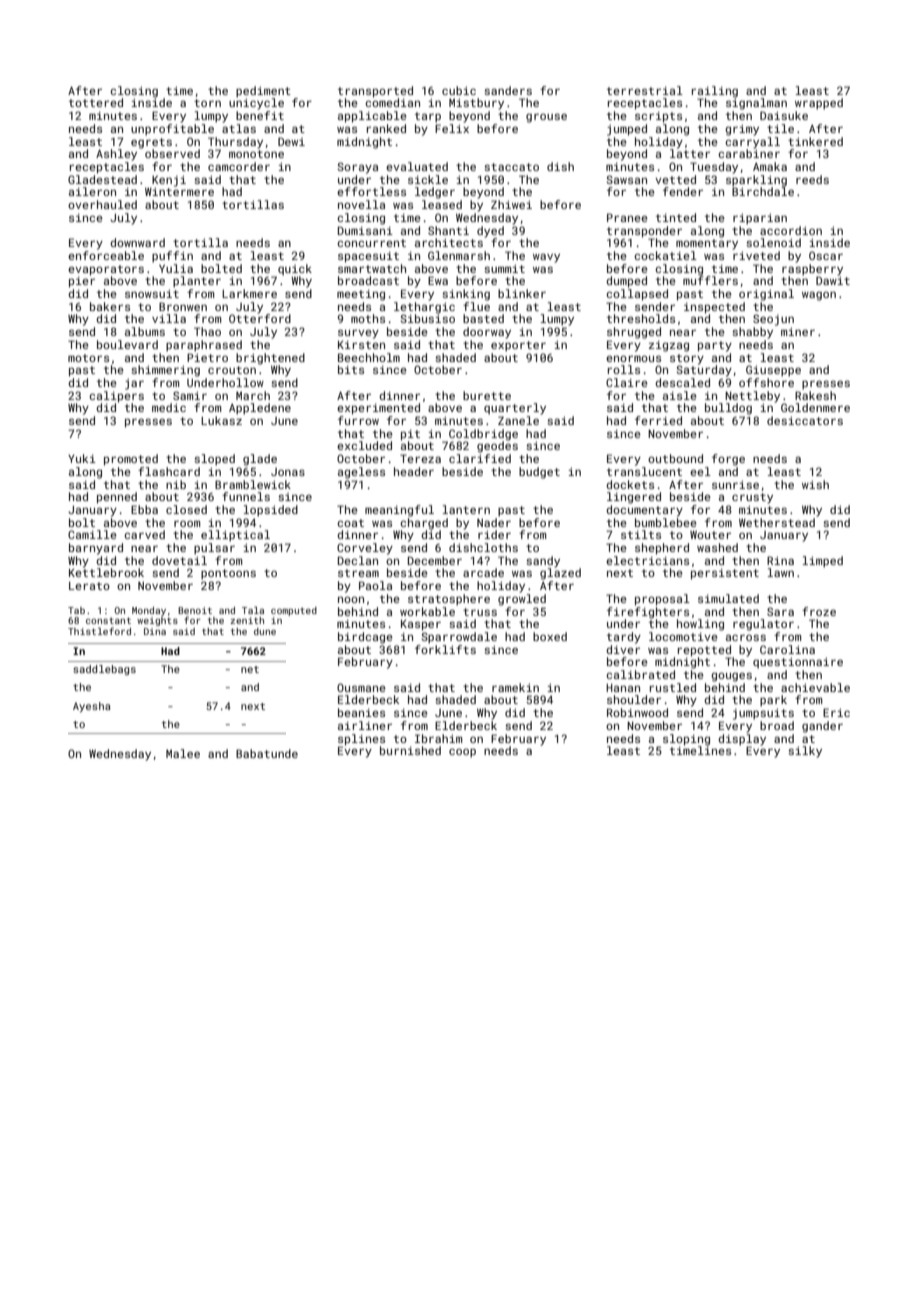 This document has width=924, height=1308. I want to click on Benoit, so click(195, 610).
